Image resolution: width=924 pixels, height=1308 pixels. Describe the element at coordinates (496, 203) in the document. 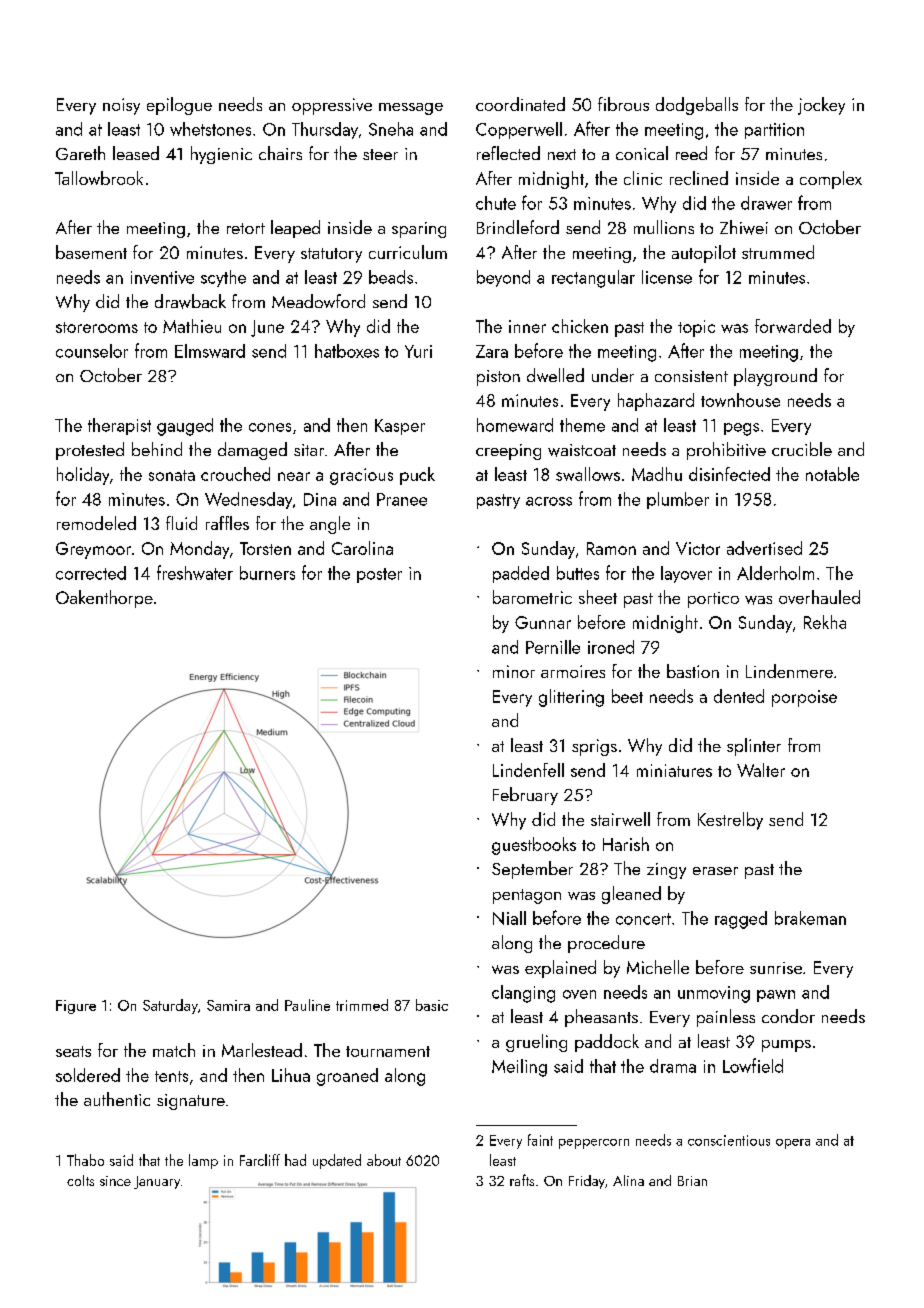

I see `chute` at that location.
